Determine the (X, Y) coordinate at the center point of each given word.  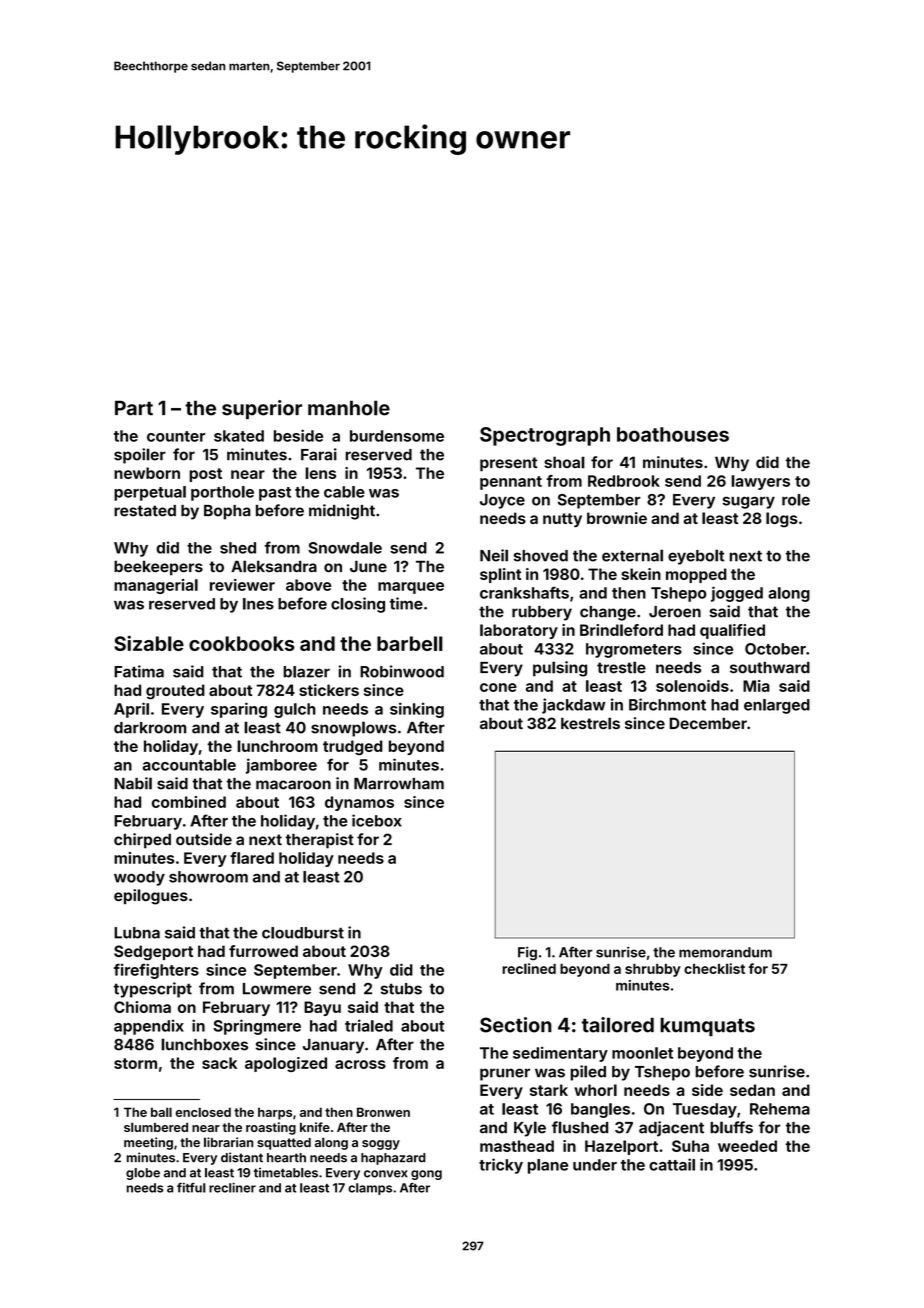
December (708, 723)
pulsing (560, 669)
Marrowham (399, 784)
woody (139, 878)
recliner (232, 1188)
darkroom (150, 728)
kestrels (590, 723)
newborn (147, 473)
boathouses (673, 434)
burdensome (397, 436)
